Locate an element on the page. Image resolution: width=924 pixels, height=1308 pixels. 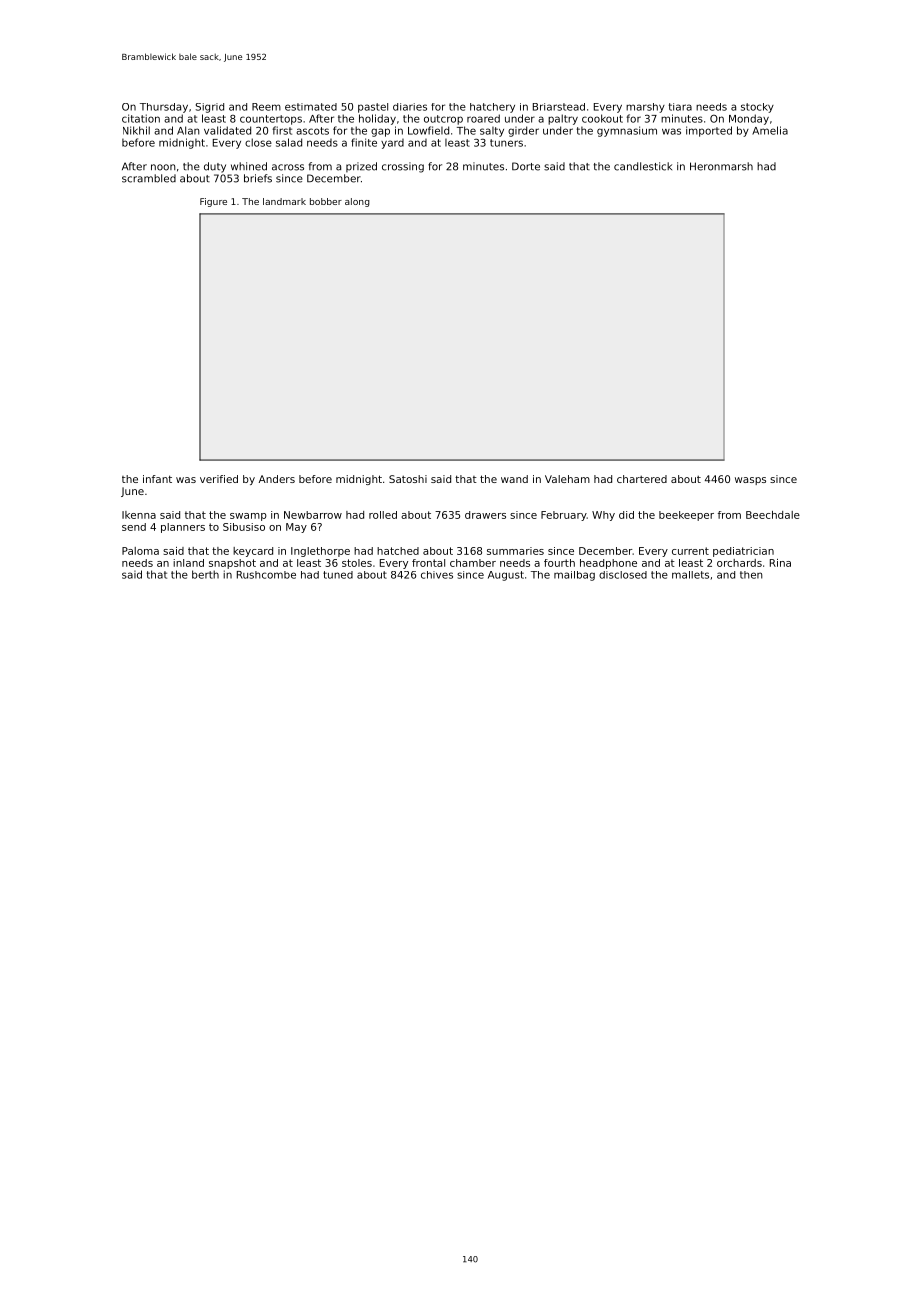
along is located at coordinates (357, 202).
